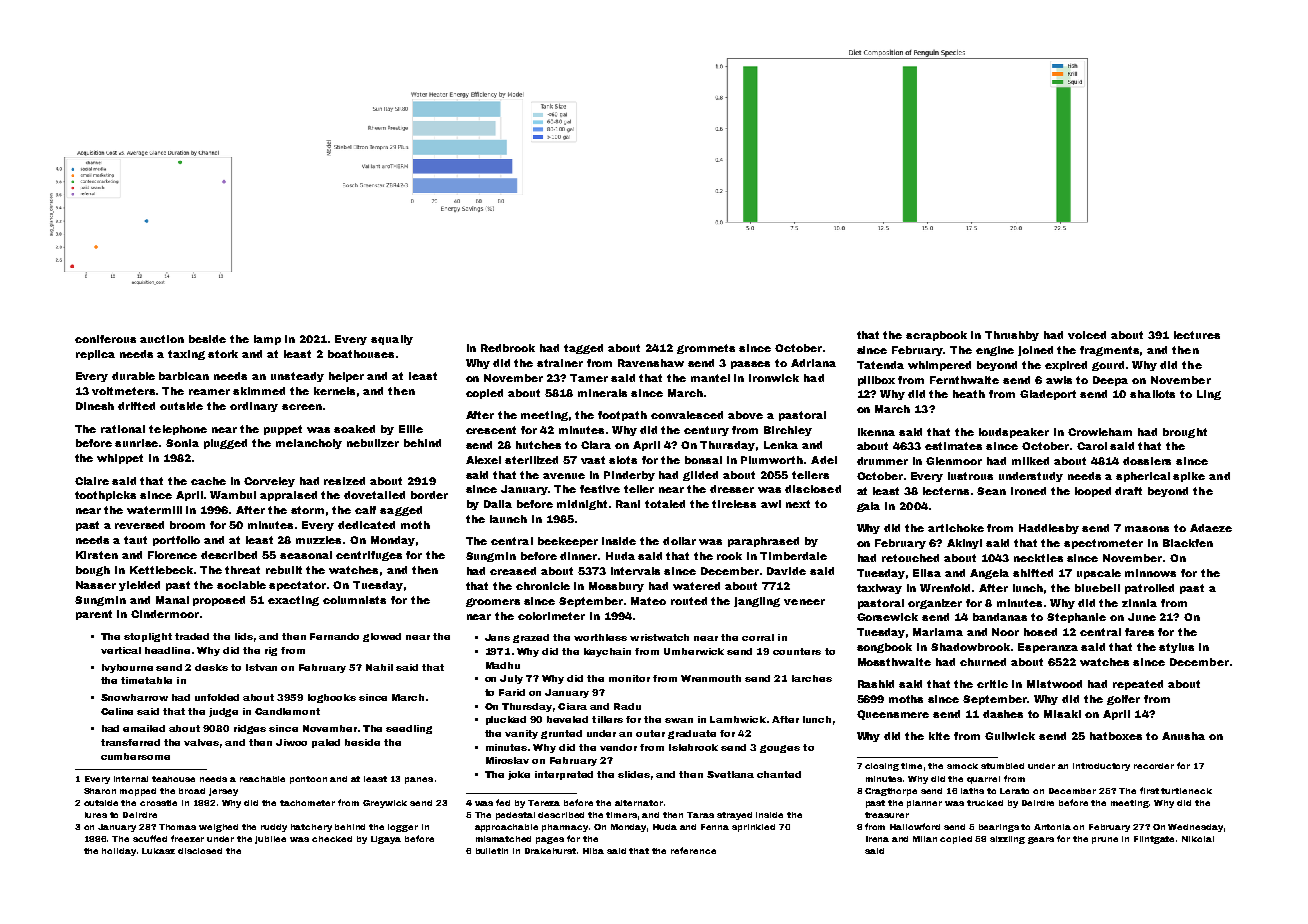  I want to click on bonsai, so click(703, 460).
